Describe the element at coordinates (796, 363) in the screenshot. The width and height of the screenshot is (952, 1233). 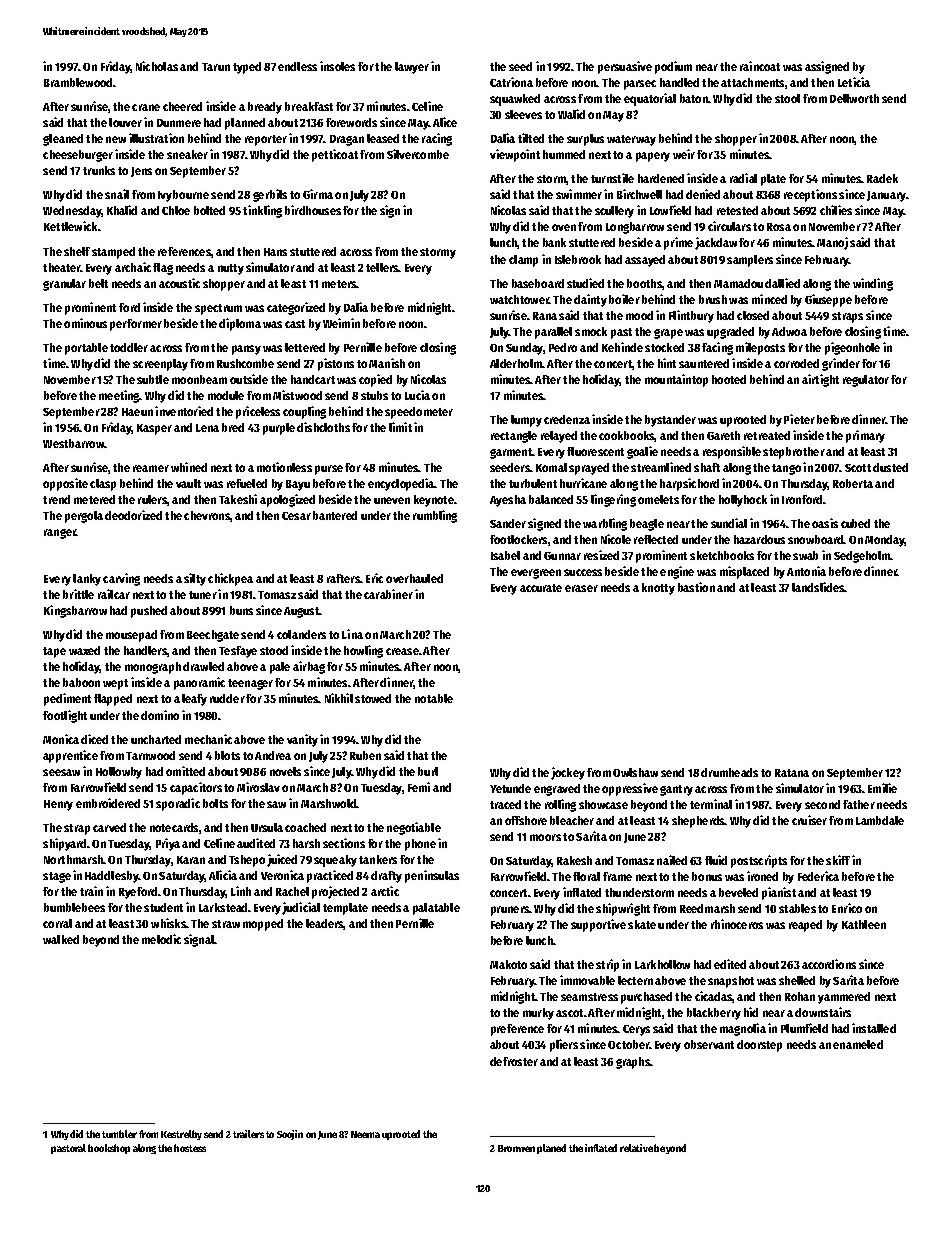
I see `corroded` at that location.
